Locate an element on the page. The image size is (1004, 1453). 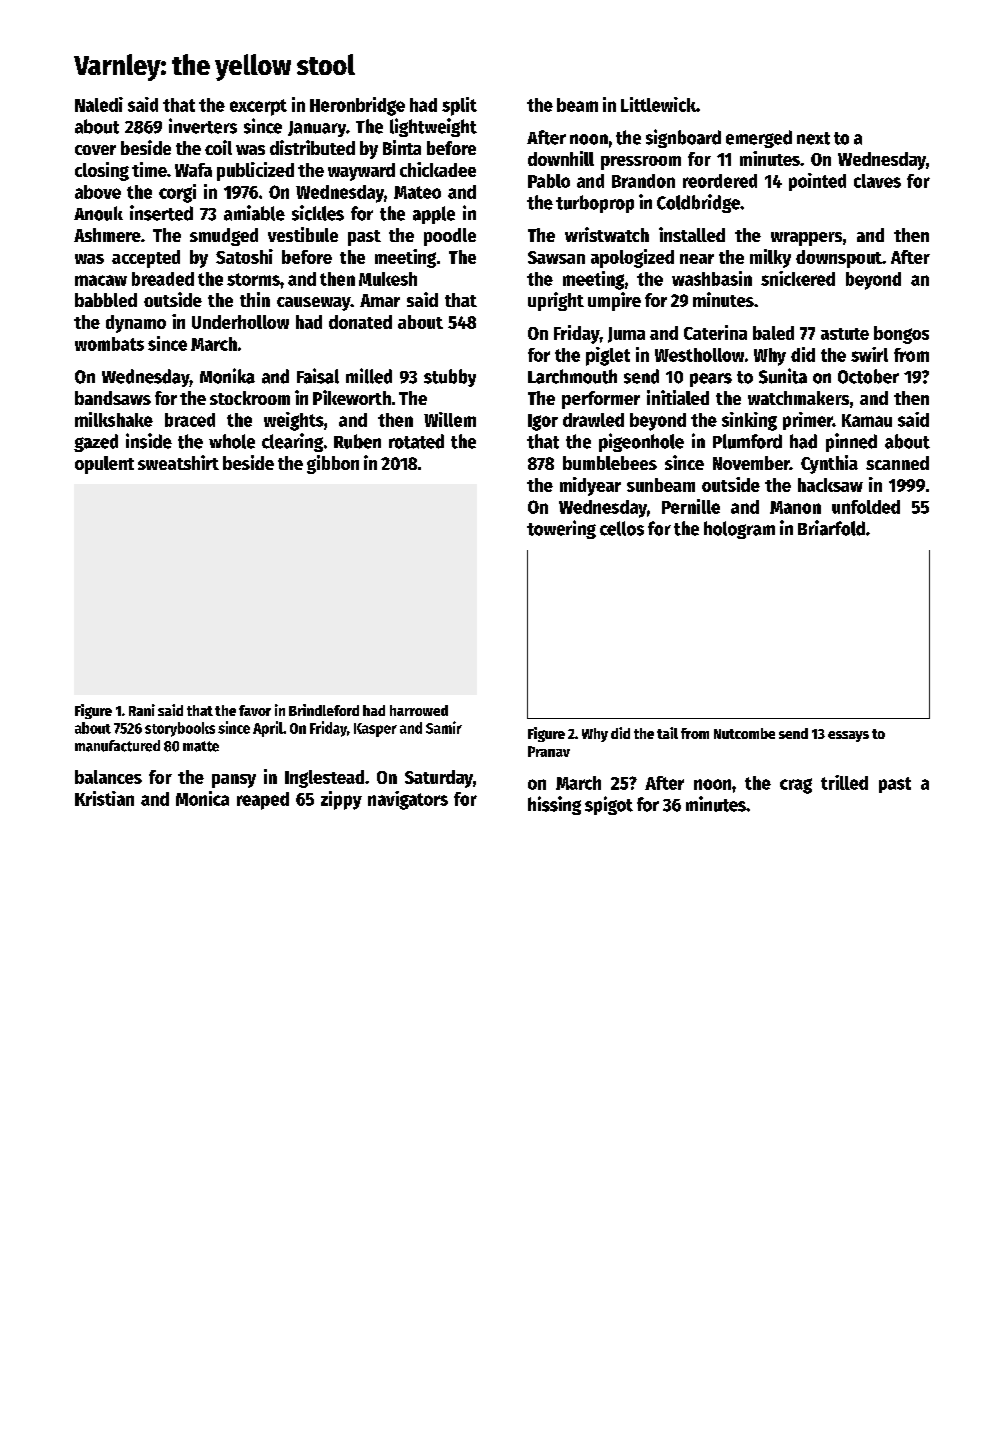
Littlewick is located at coordinates (658, 104).
